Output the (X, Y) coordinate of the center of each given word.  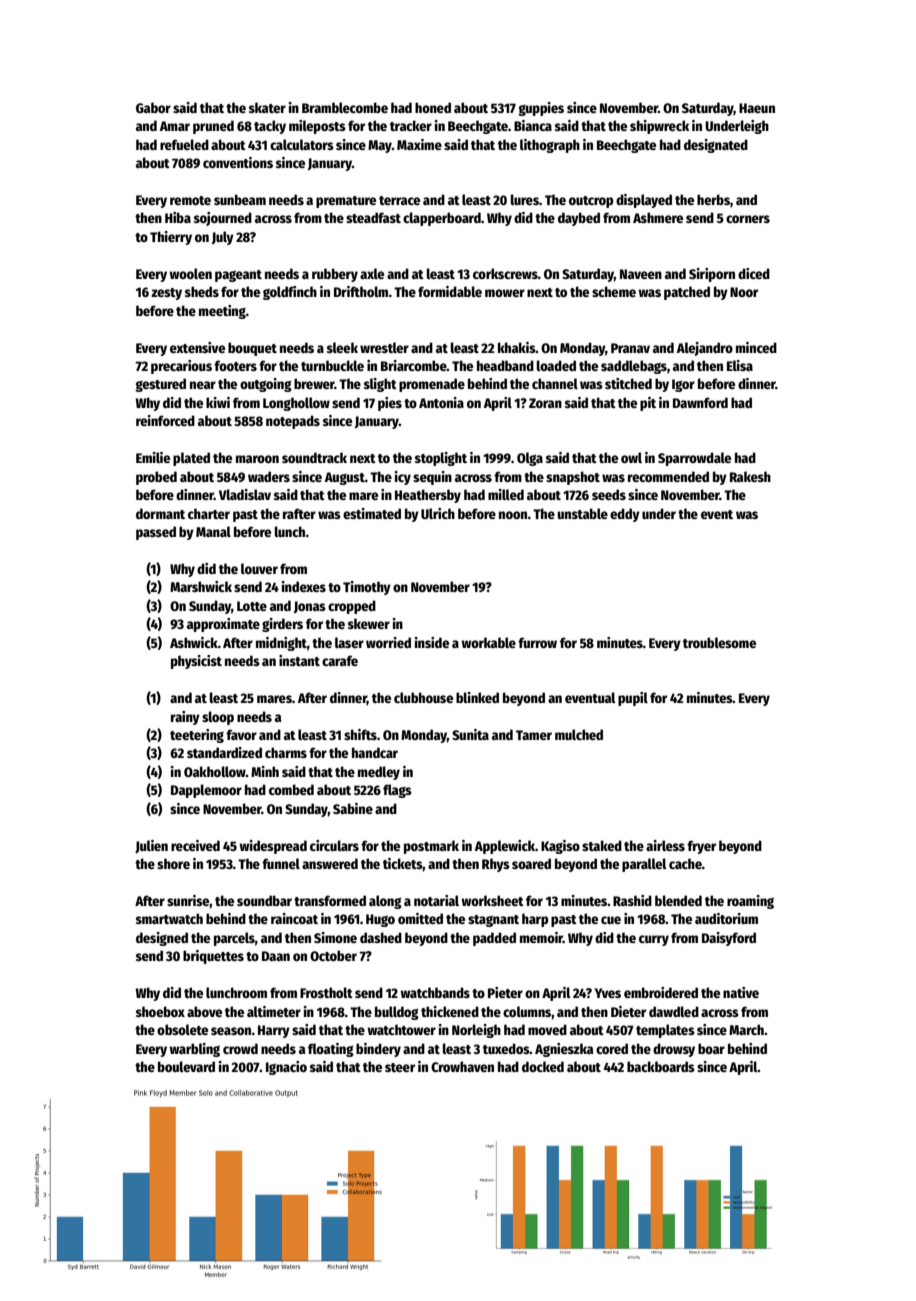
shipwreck (659, 127)
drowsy (674, 1050)
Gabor (153, 107)
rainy (185, 718)
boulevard (186, 1066)
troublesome (719, 642)
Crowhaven (462, 1066)
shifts (360, 734)
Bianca (533, 125)
